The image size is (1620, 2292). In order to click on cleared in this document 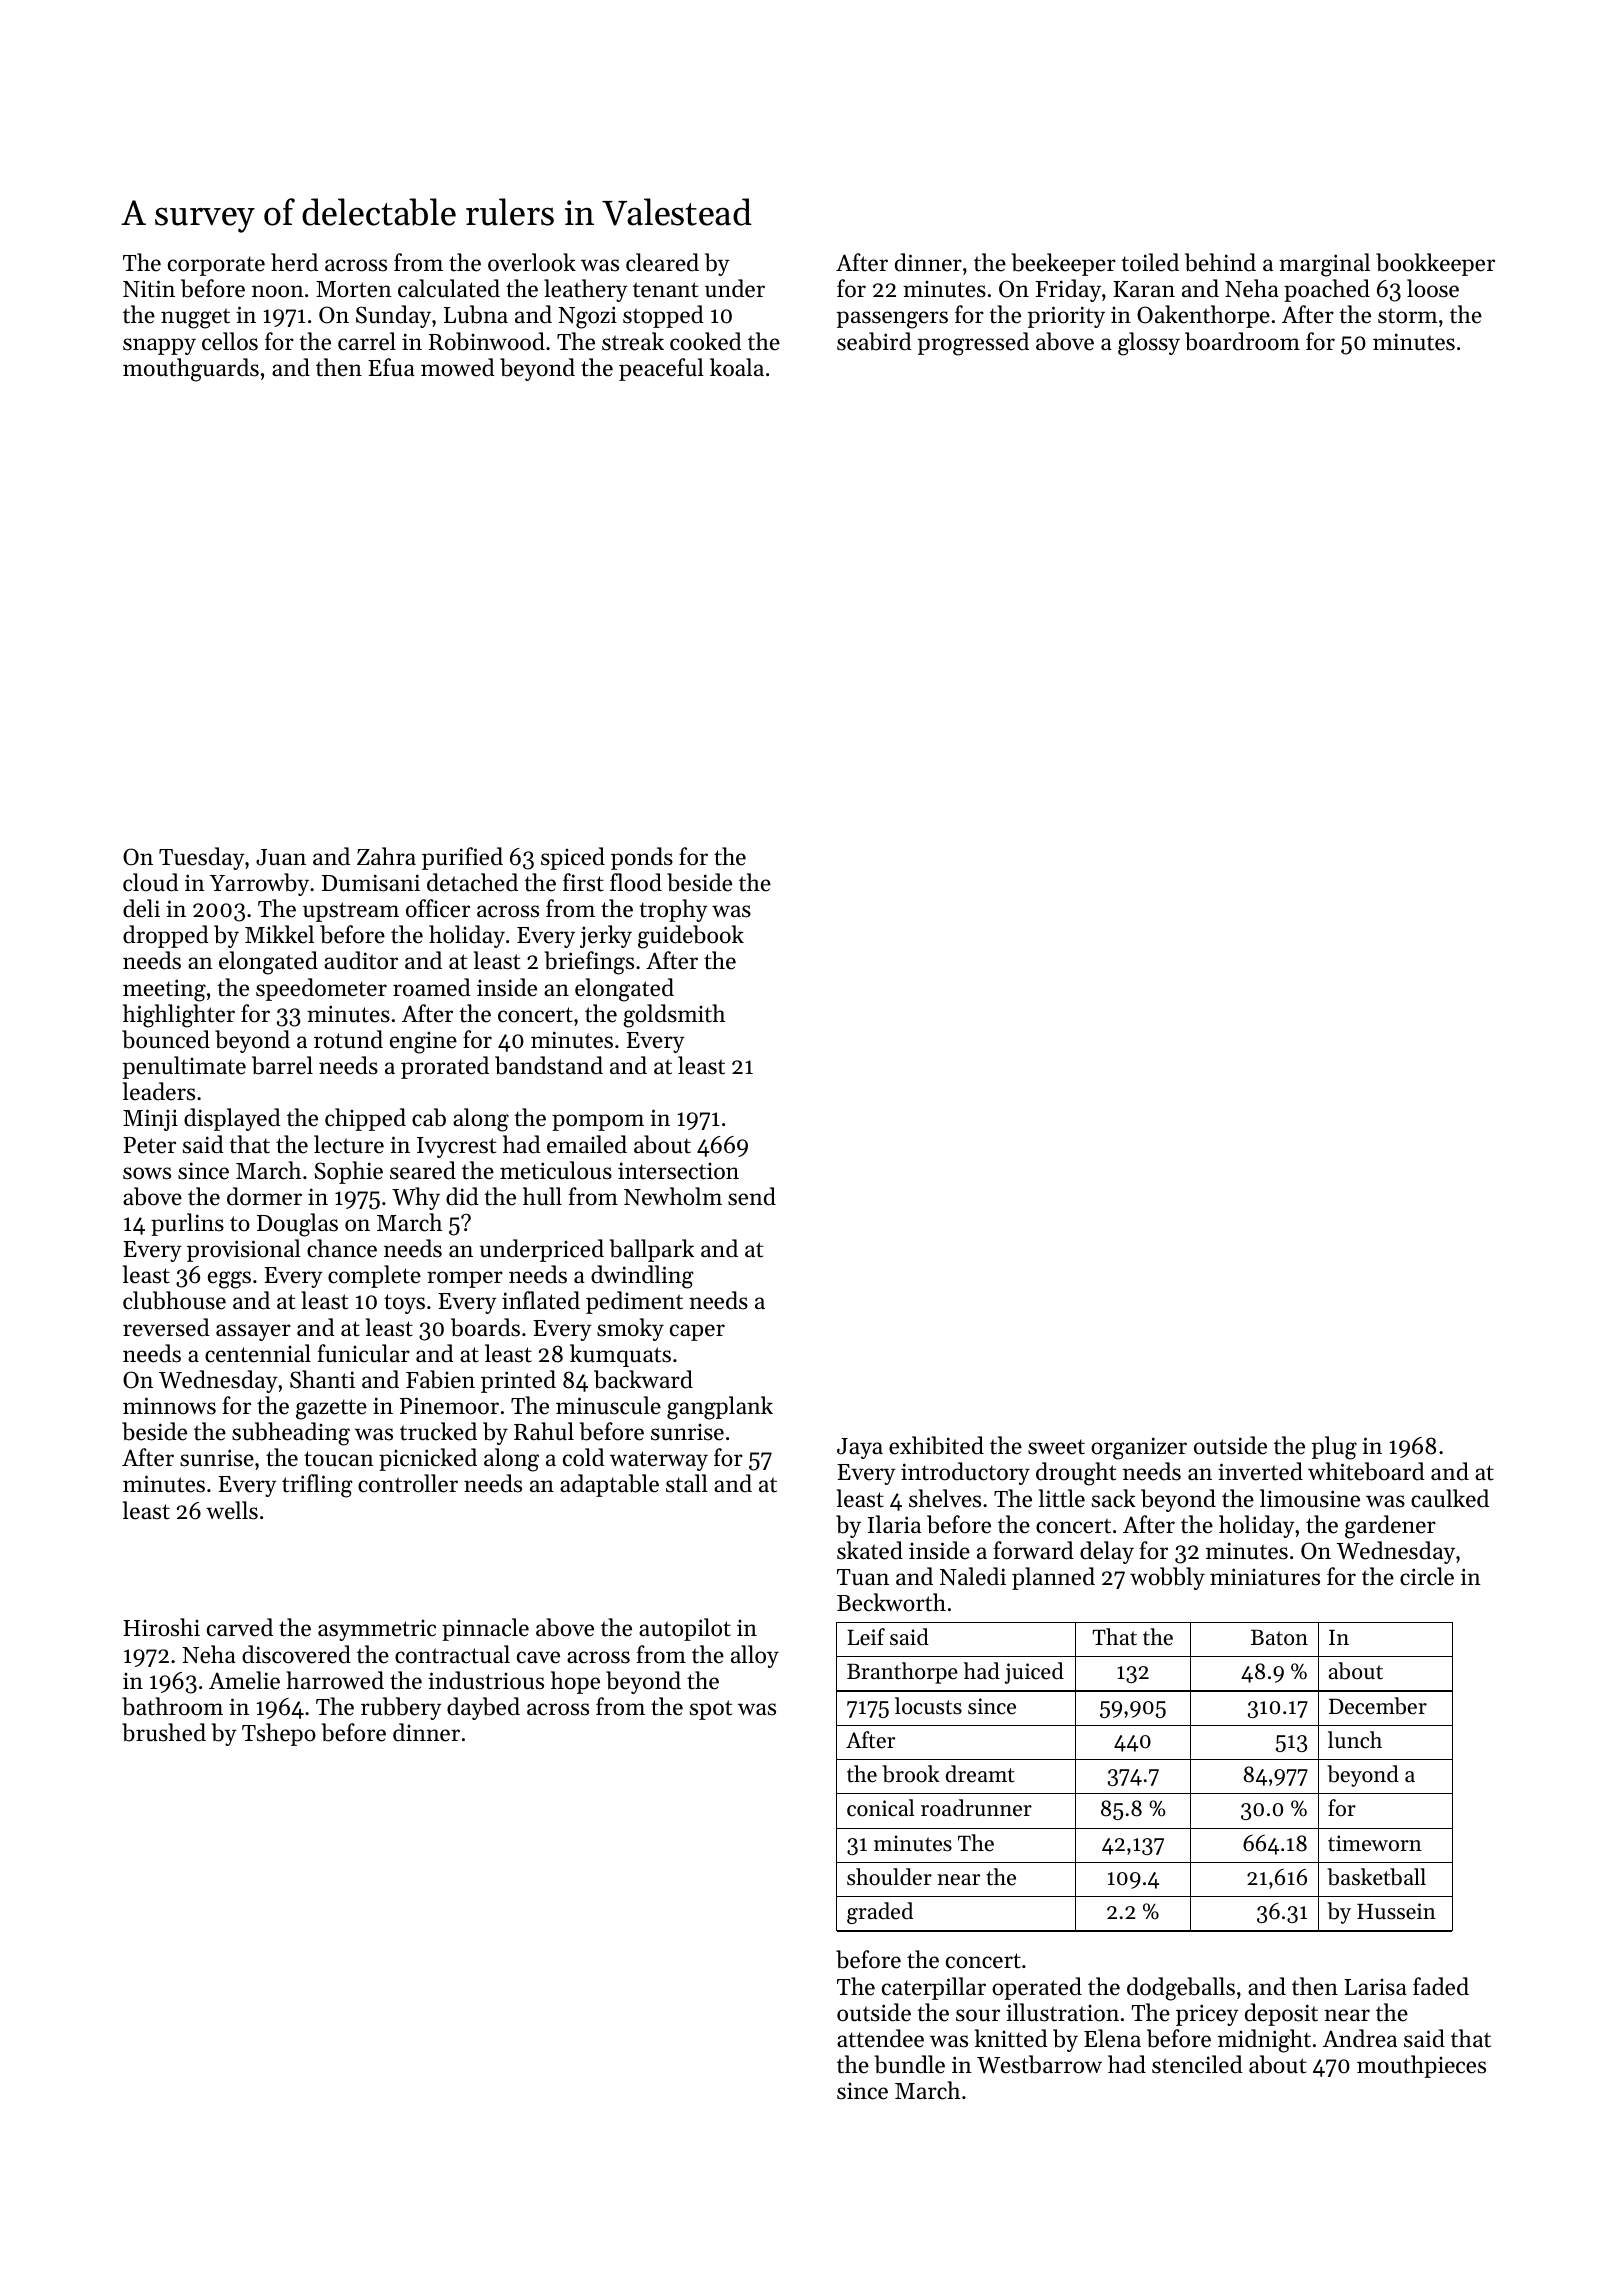, I will do `click(662, 262)`.
